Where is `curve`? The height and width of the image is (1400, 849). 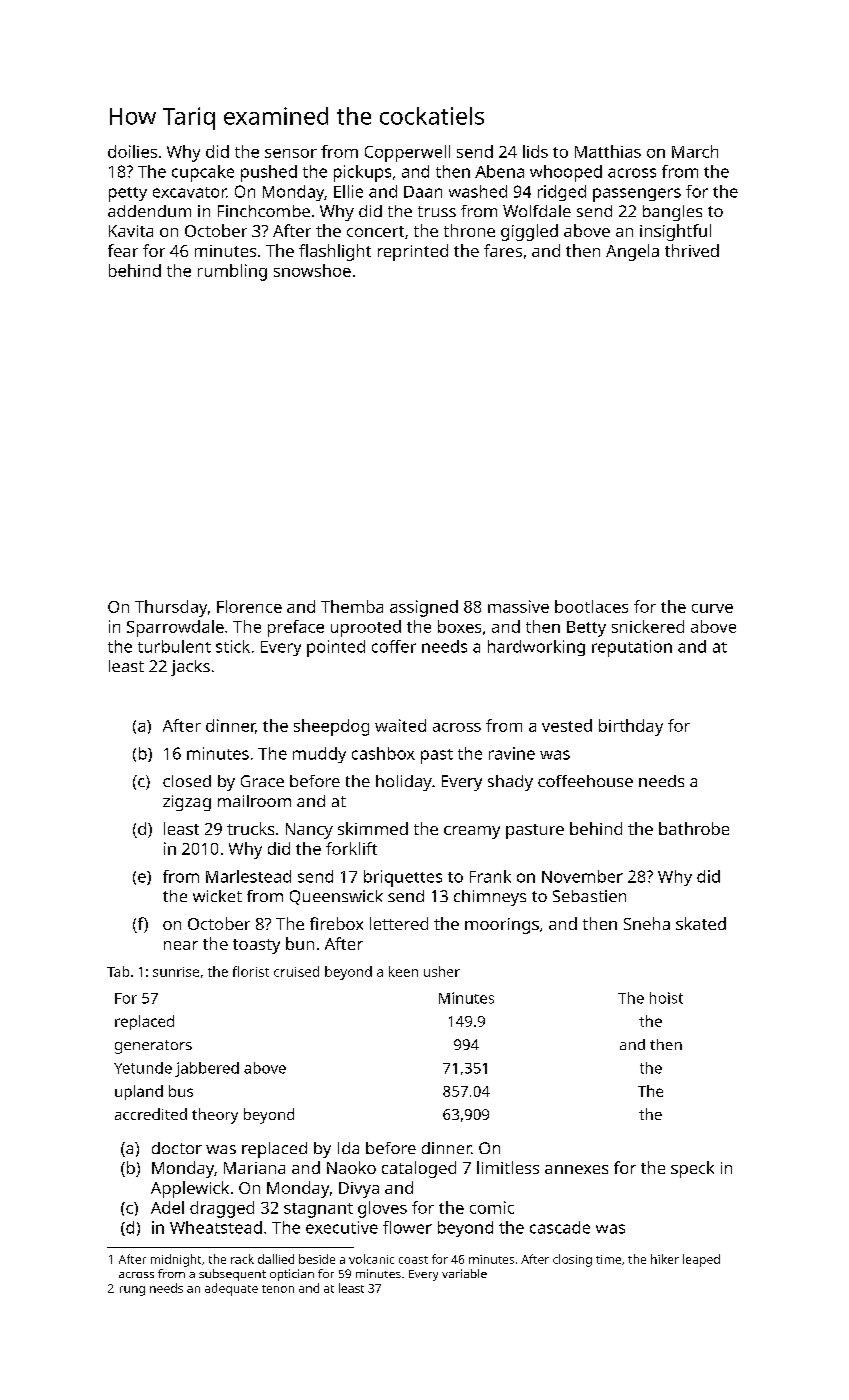 curve is located at coordinates (712, 608).
